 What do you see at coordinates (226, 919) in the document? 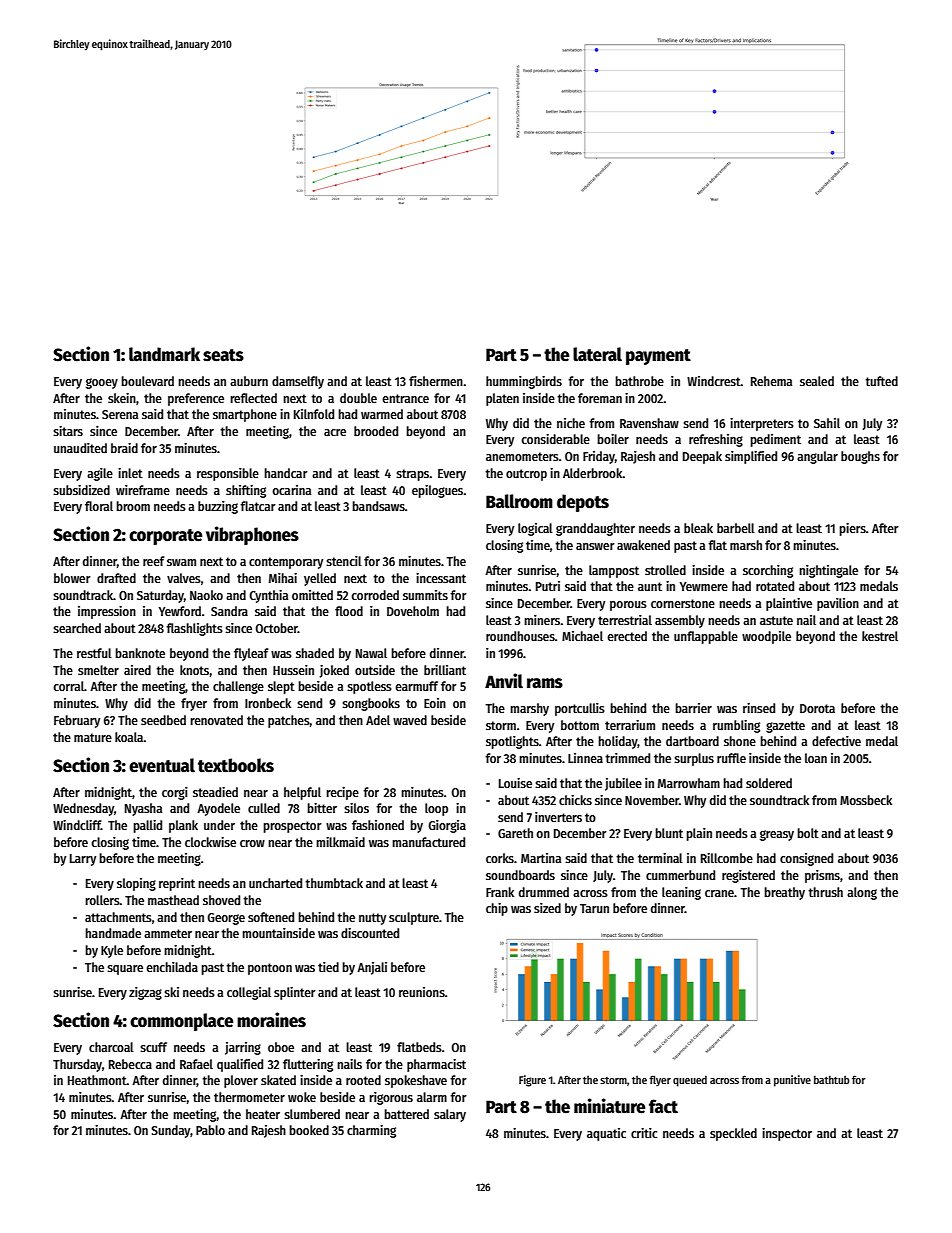
I see `George` at bounding box center [226, 919].
